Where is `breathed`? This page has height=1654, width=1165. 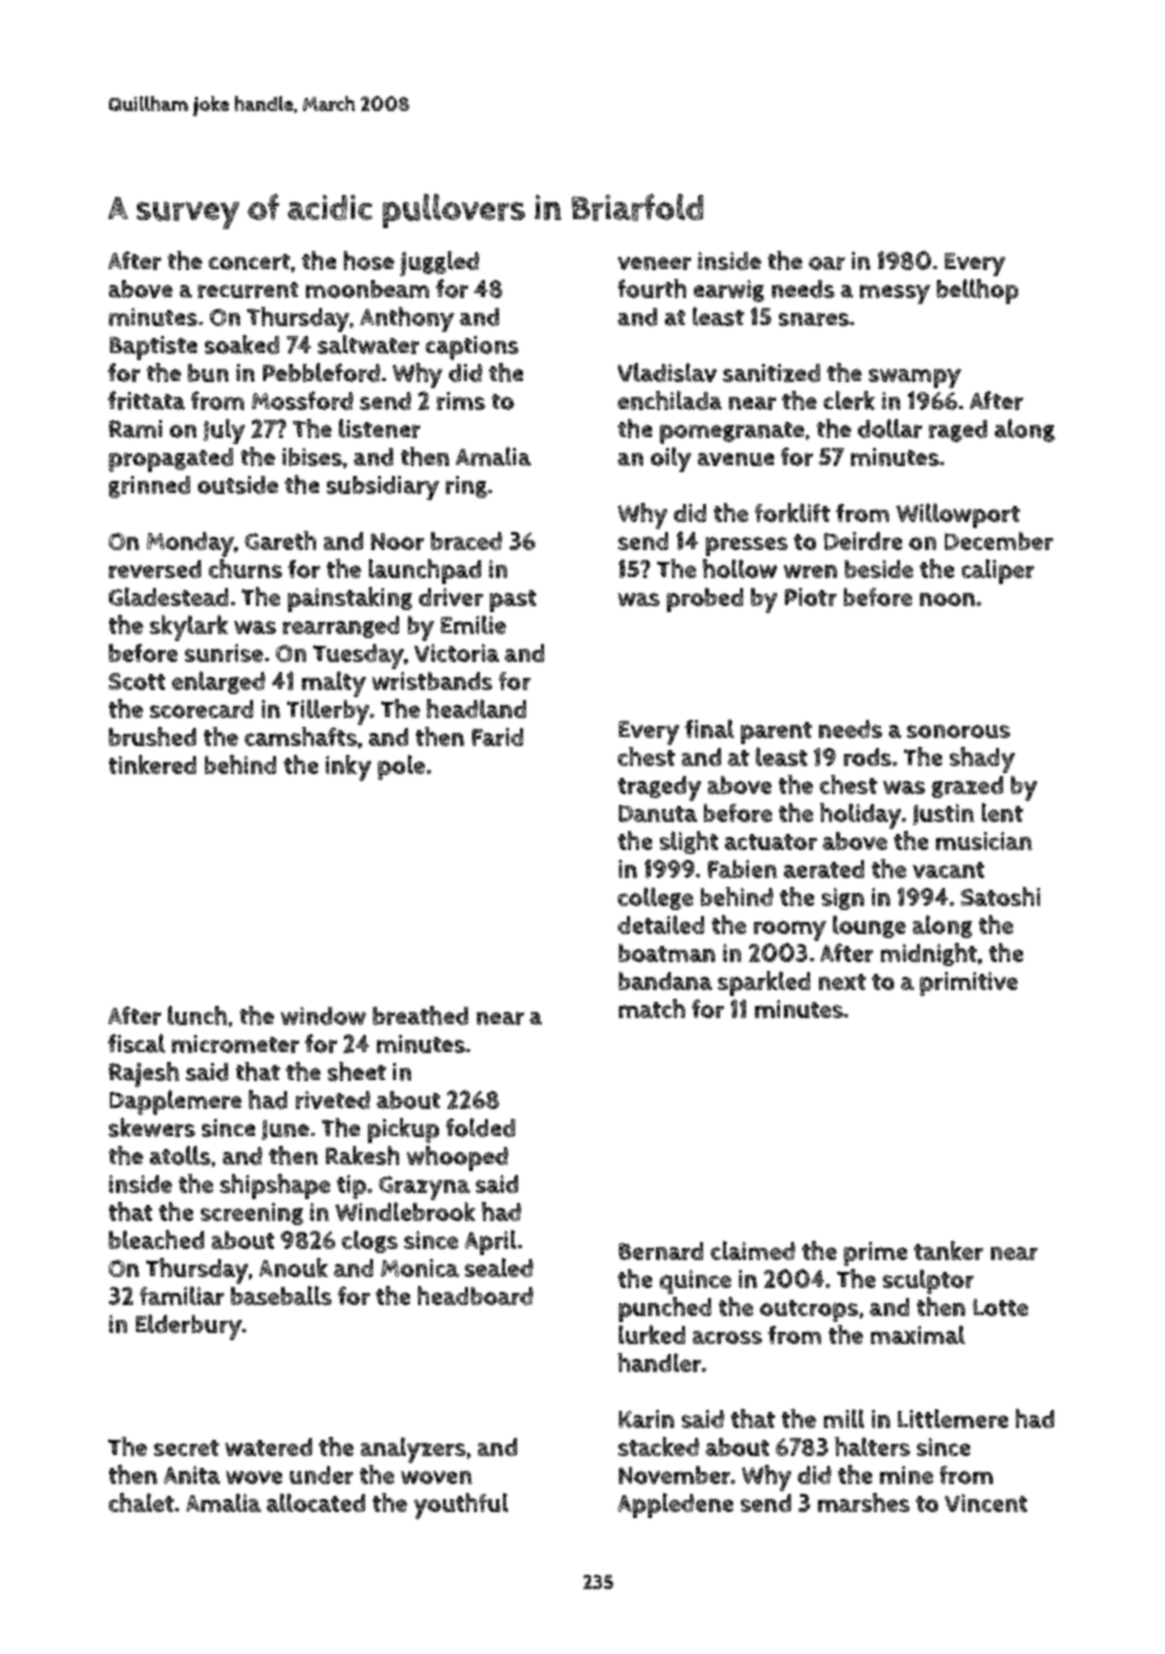 breathed is located at coordinates (420, 1015).
